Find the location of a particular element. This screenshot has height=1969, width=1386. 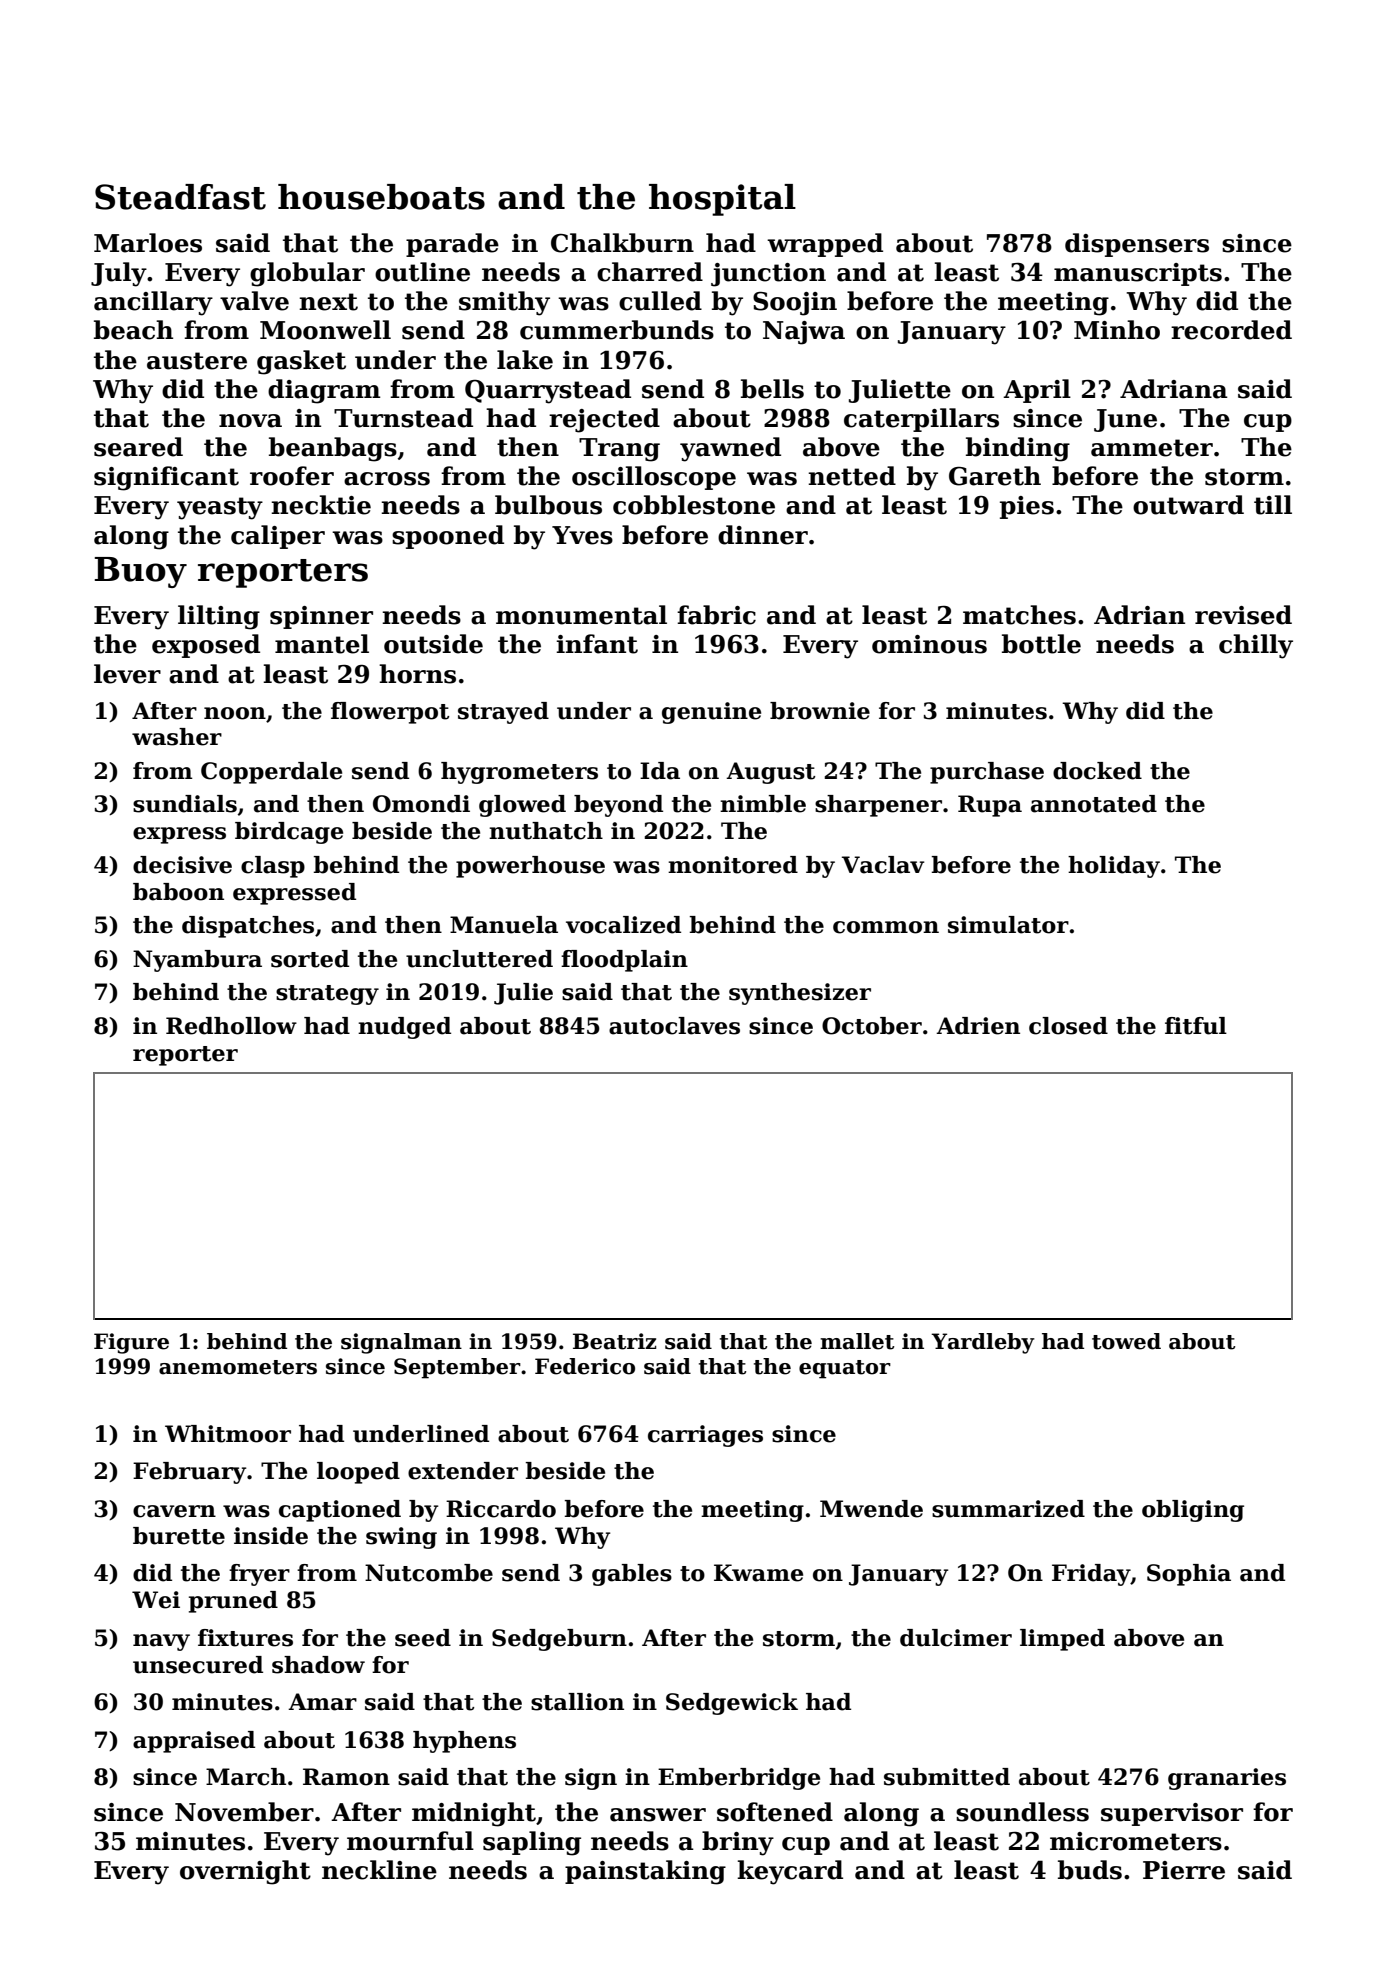

Omondi is located at coordinates (421, 804).
